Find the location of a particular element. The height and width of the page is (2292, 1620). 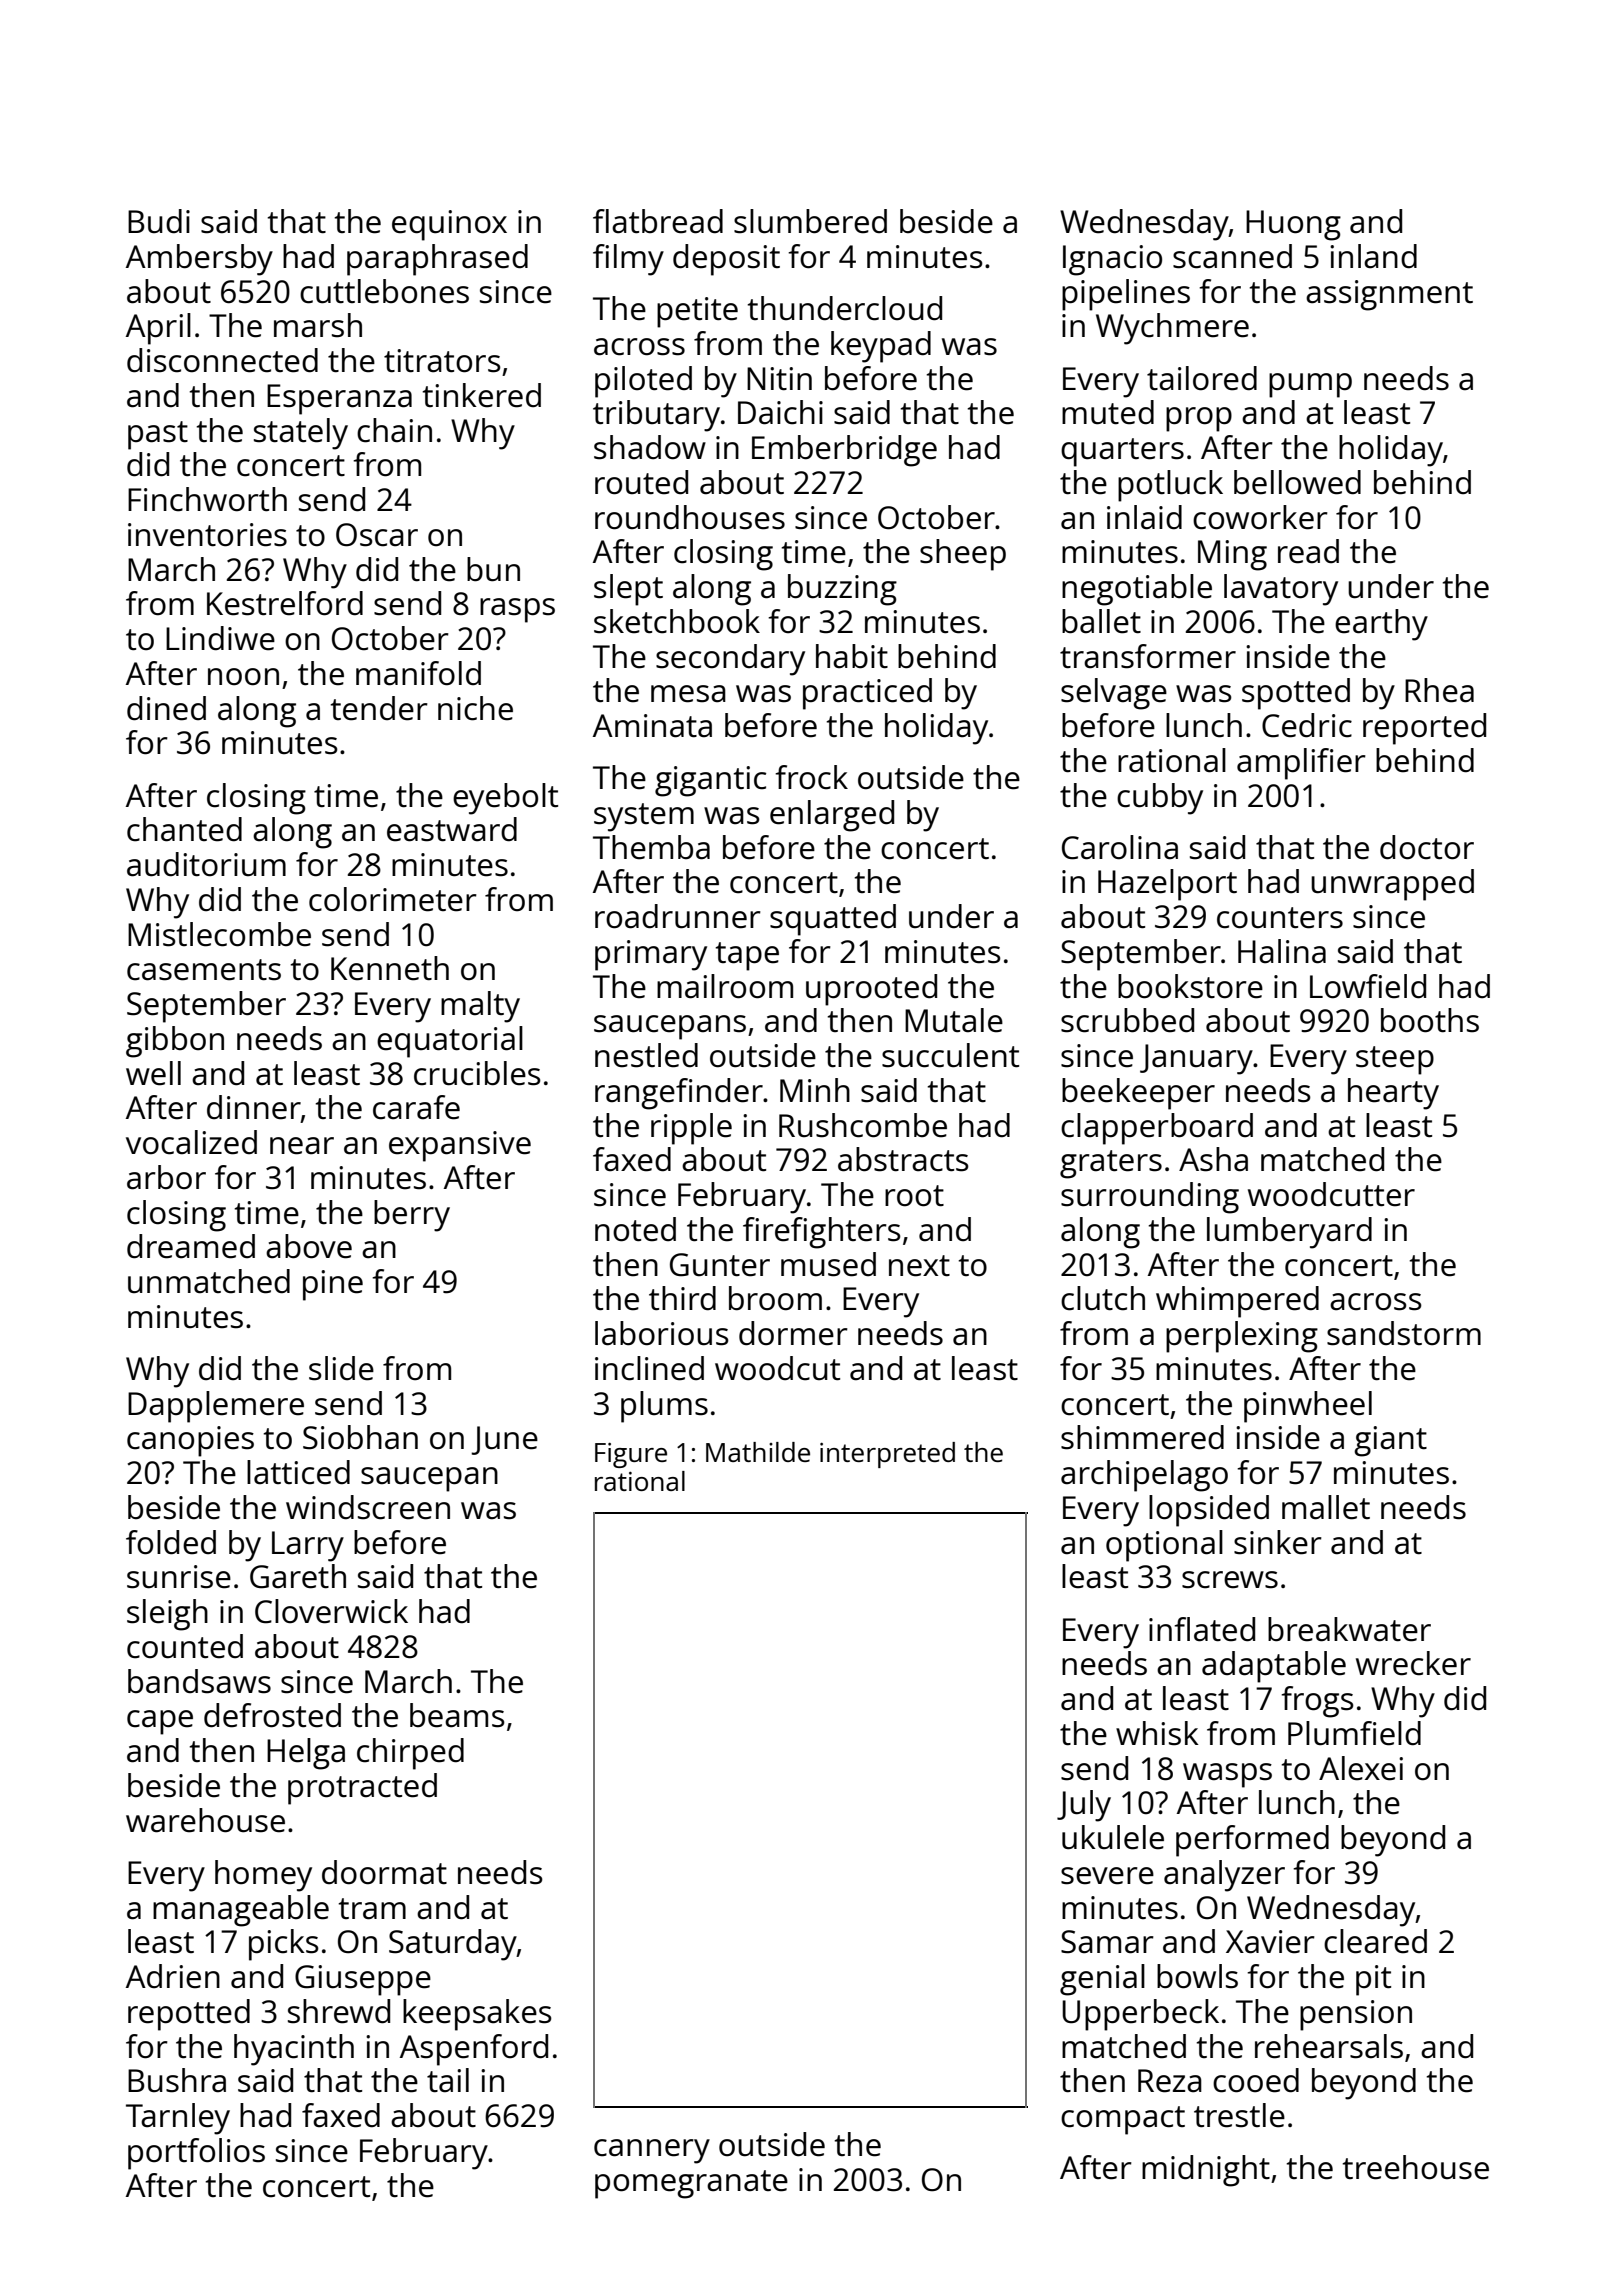

portfolios is located at coordinates (196, 2154).
